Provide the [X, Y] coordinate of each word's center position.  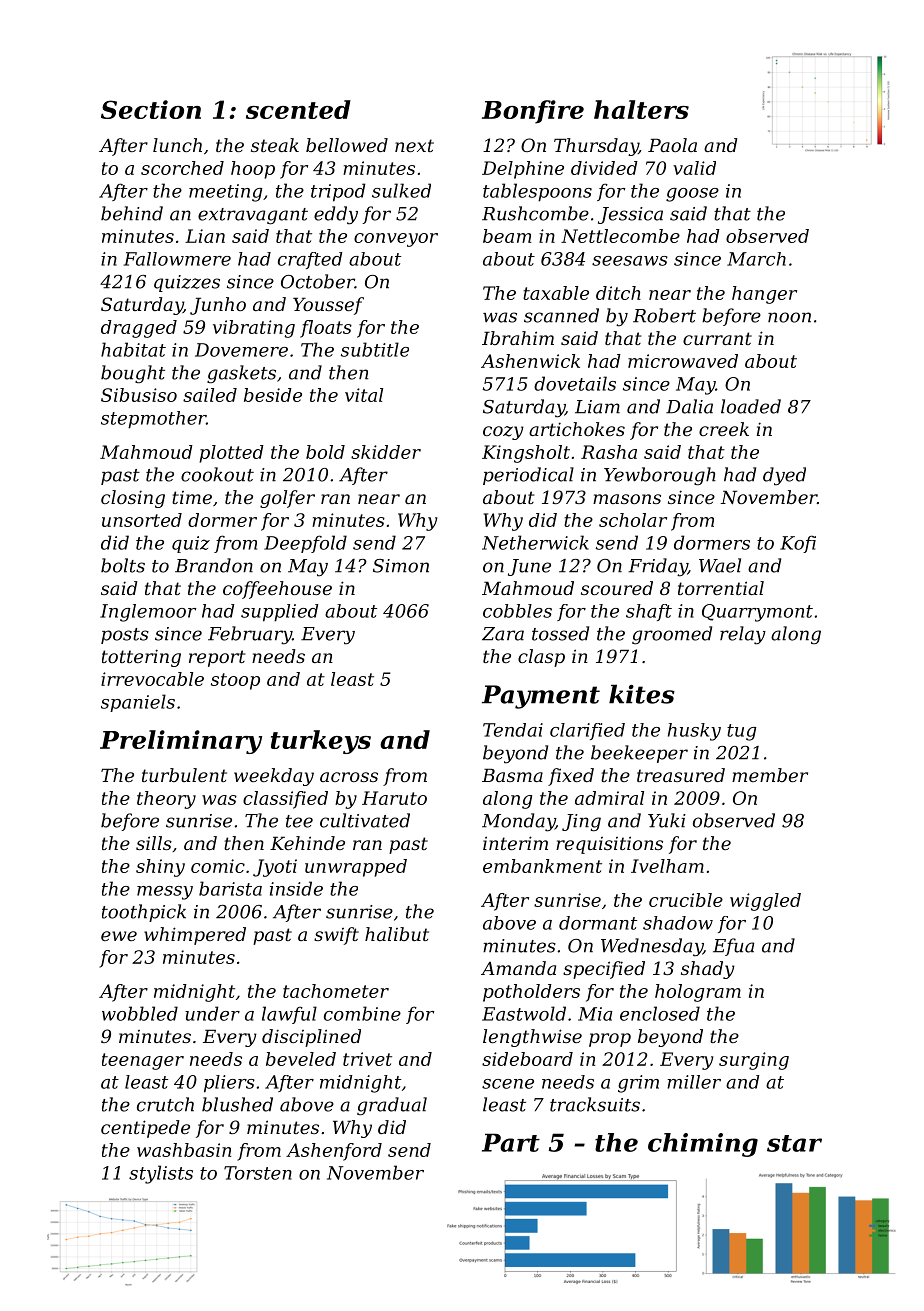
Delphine [523, 170]
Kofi [798, 544]
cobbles [517, 611]
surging [754, 1061]
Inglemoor [148, 613]
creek [724, 429]
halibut [397, 934]
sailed [210, 395]
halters [641, 109]
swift [336, 936]
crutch [165, 1104]
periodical [528, 476]
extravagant [253, 216]
